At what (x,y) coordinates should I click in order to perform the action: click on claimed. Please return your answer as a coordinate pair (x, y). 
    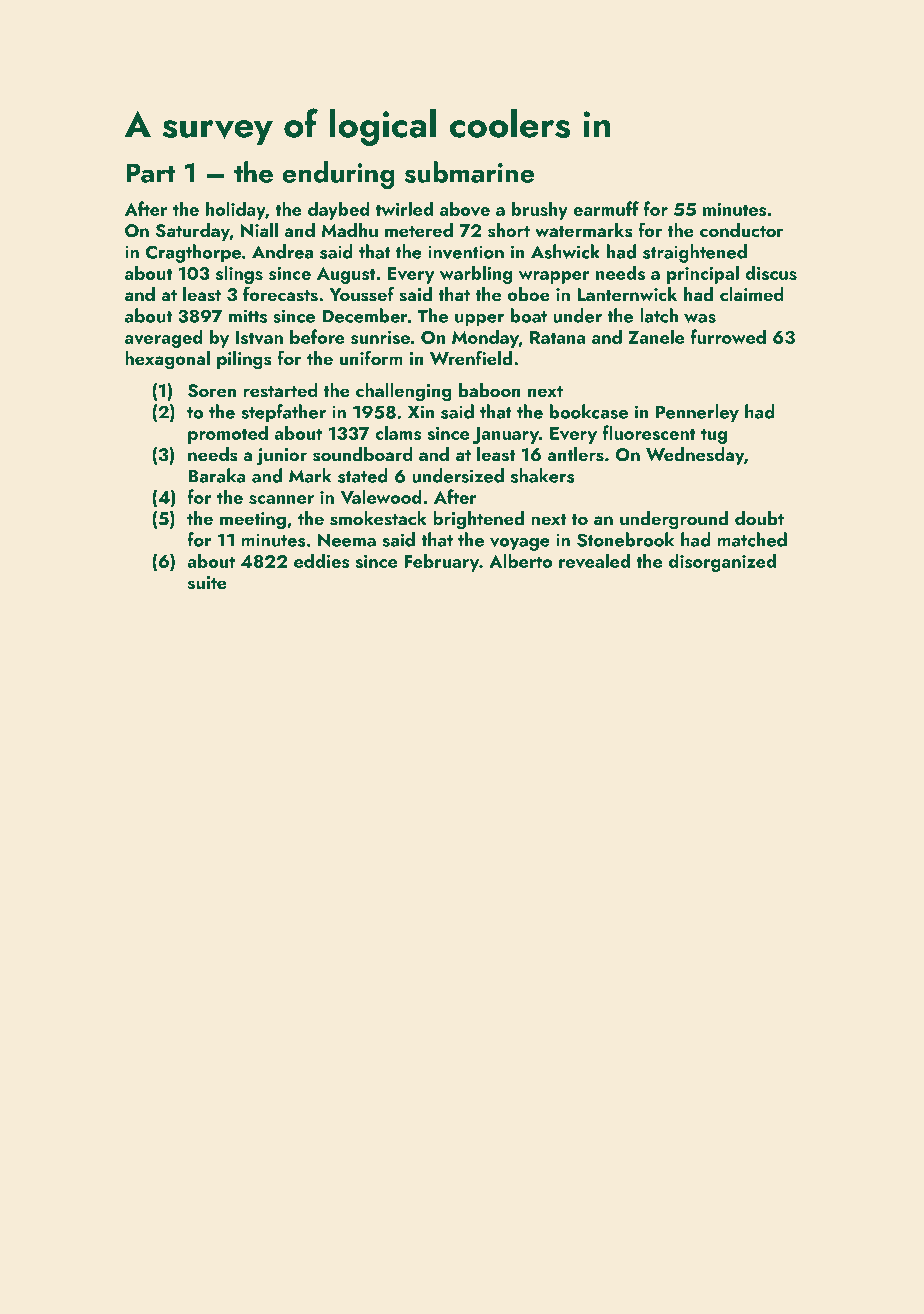
    Looking at the image, I should click on (752, 294).
